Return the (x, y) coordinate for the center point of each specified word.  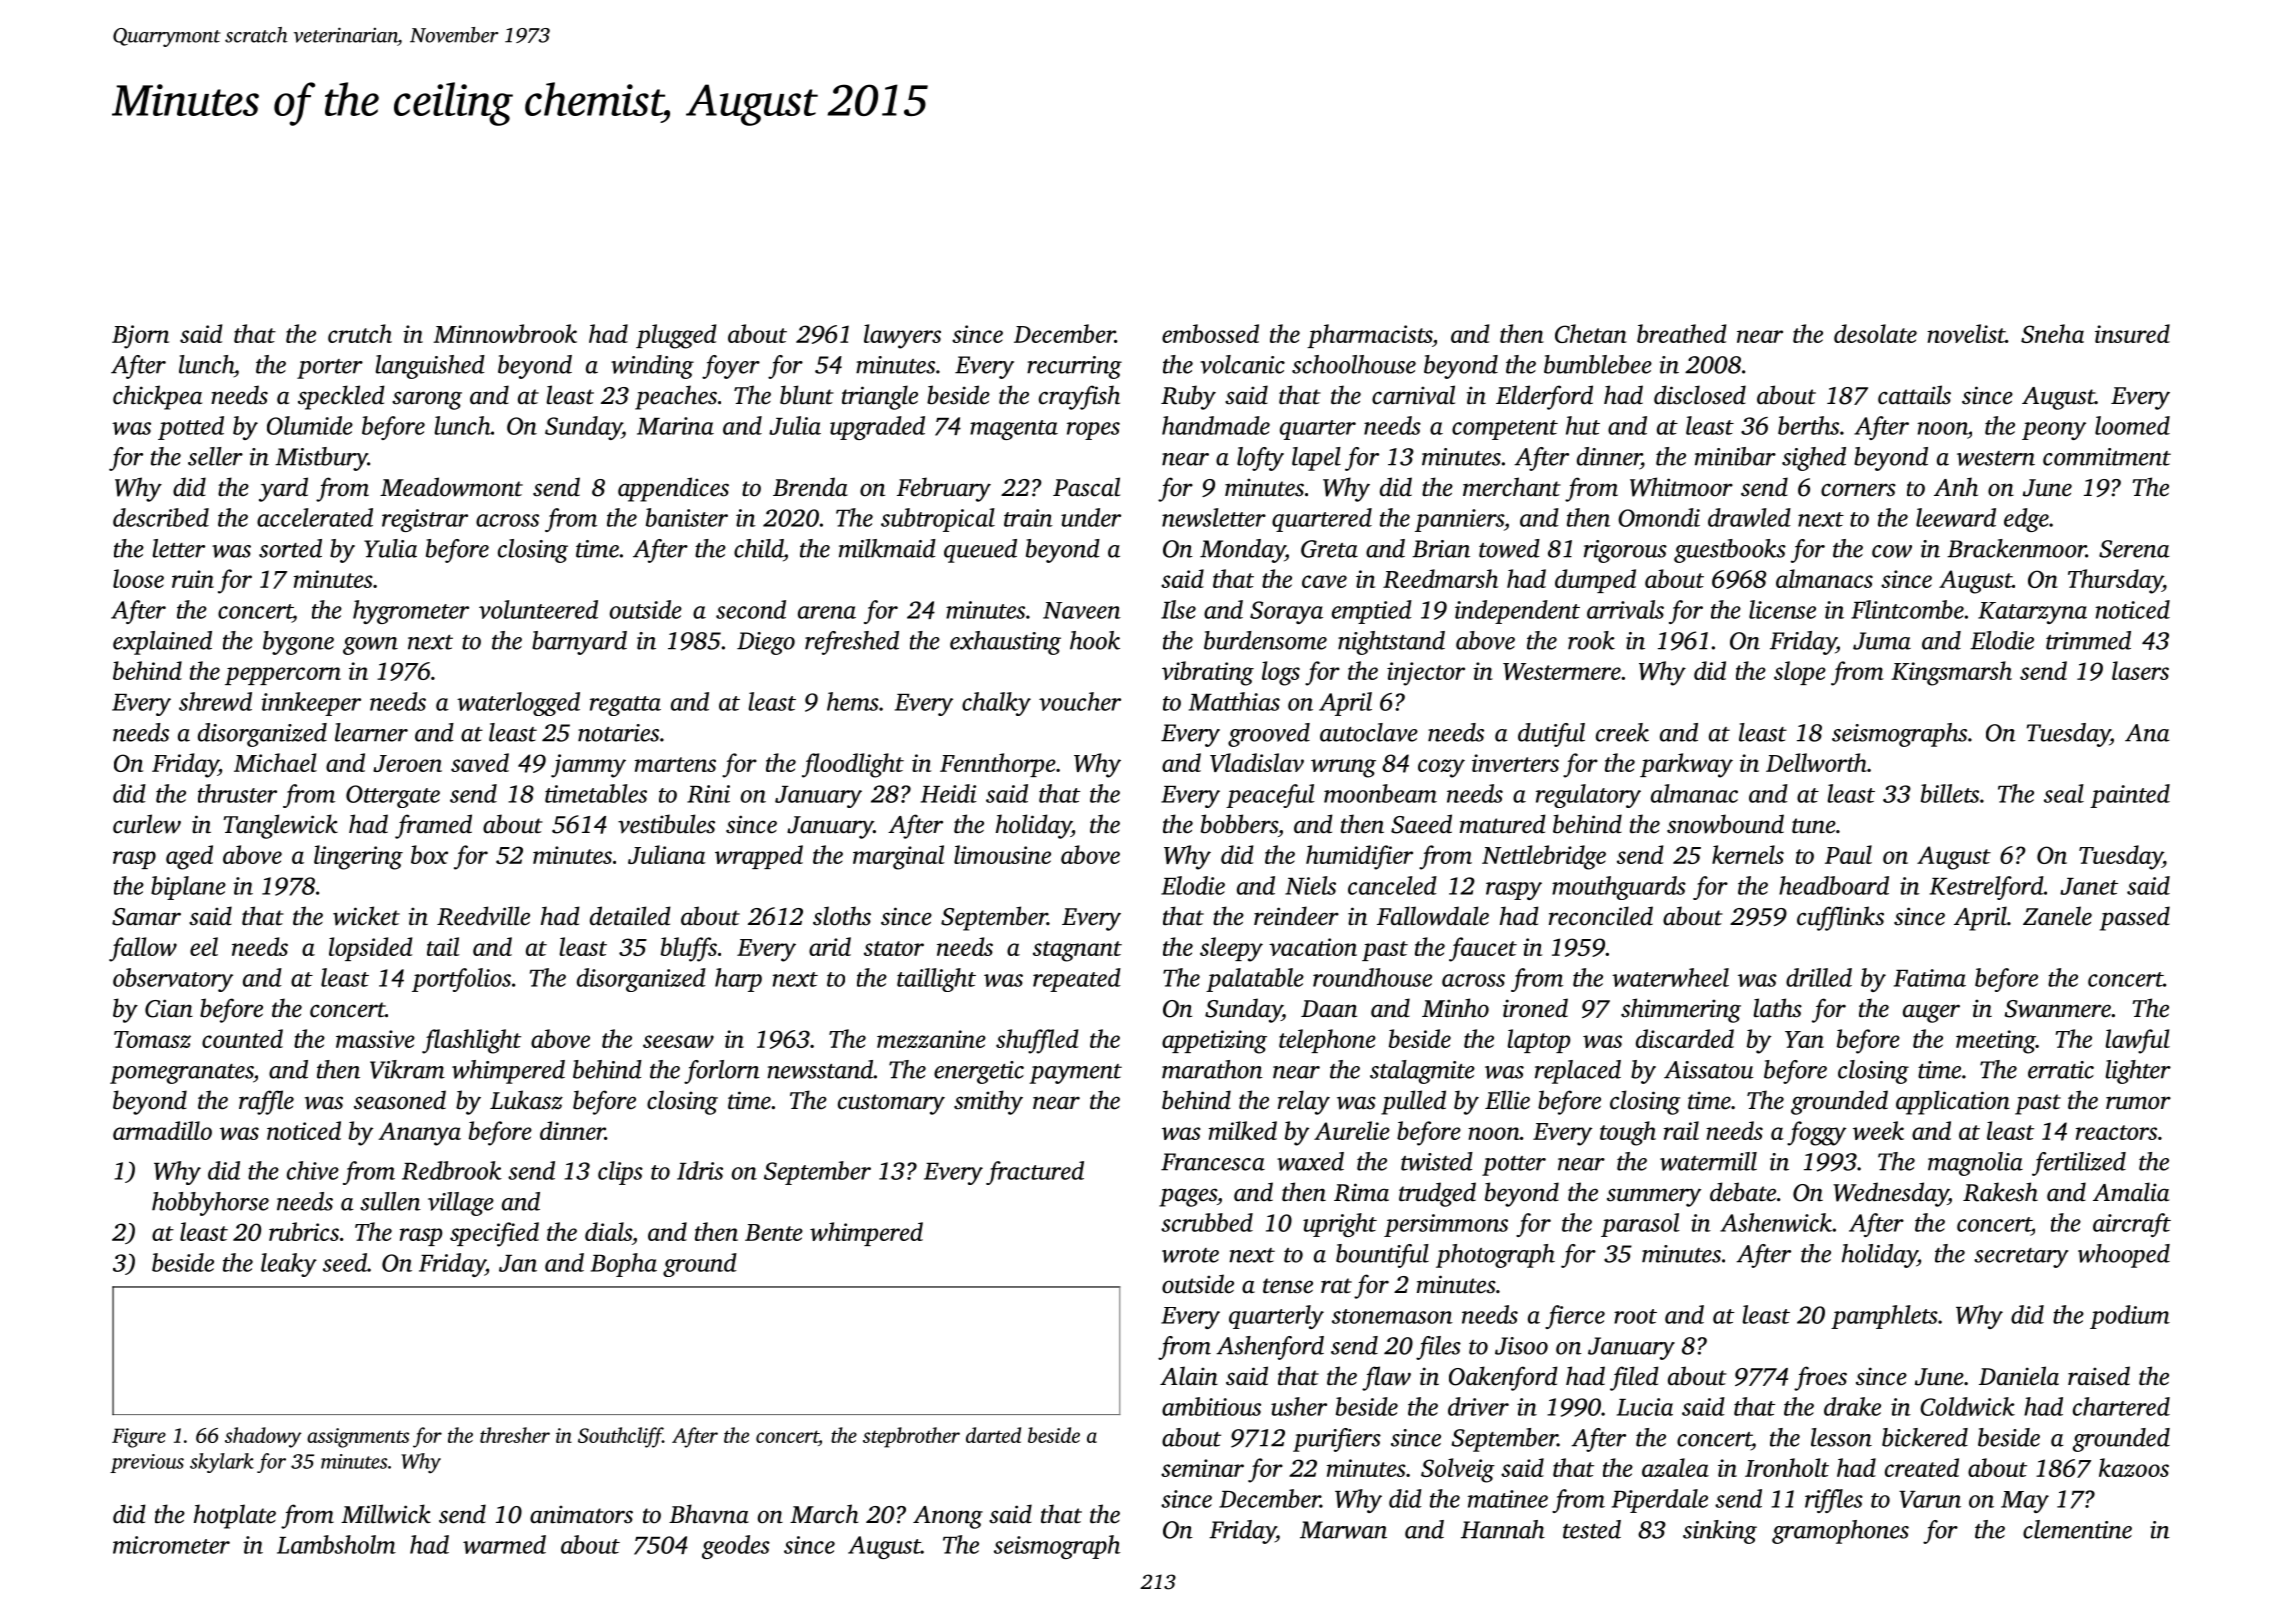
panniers (1459, 520)
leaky (289, 1265)
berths (1808, 425)
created (1922, 1467)
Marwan (1343, 1530)
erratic (2061, 1070)
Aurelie (1352, 1130)
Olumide (310, 425)
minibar (1735, 456)
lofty (1260, 459)
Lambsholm (336, 1544)
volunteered (538, 609)
